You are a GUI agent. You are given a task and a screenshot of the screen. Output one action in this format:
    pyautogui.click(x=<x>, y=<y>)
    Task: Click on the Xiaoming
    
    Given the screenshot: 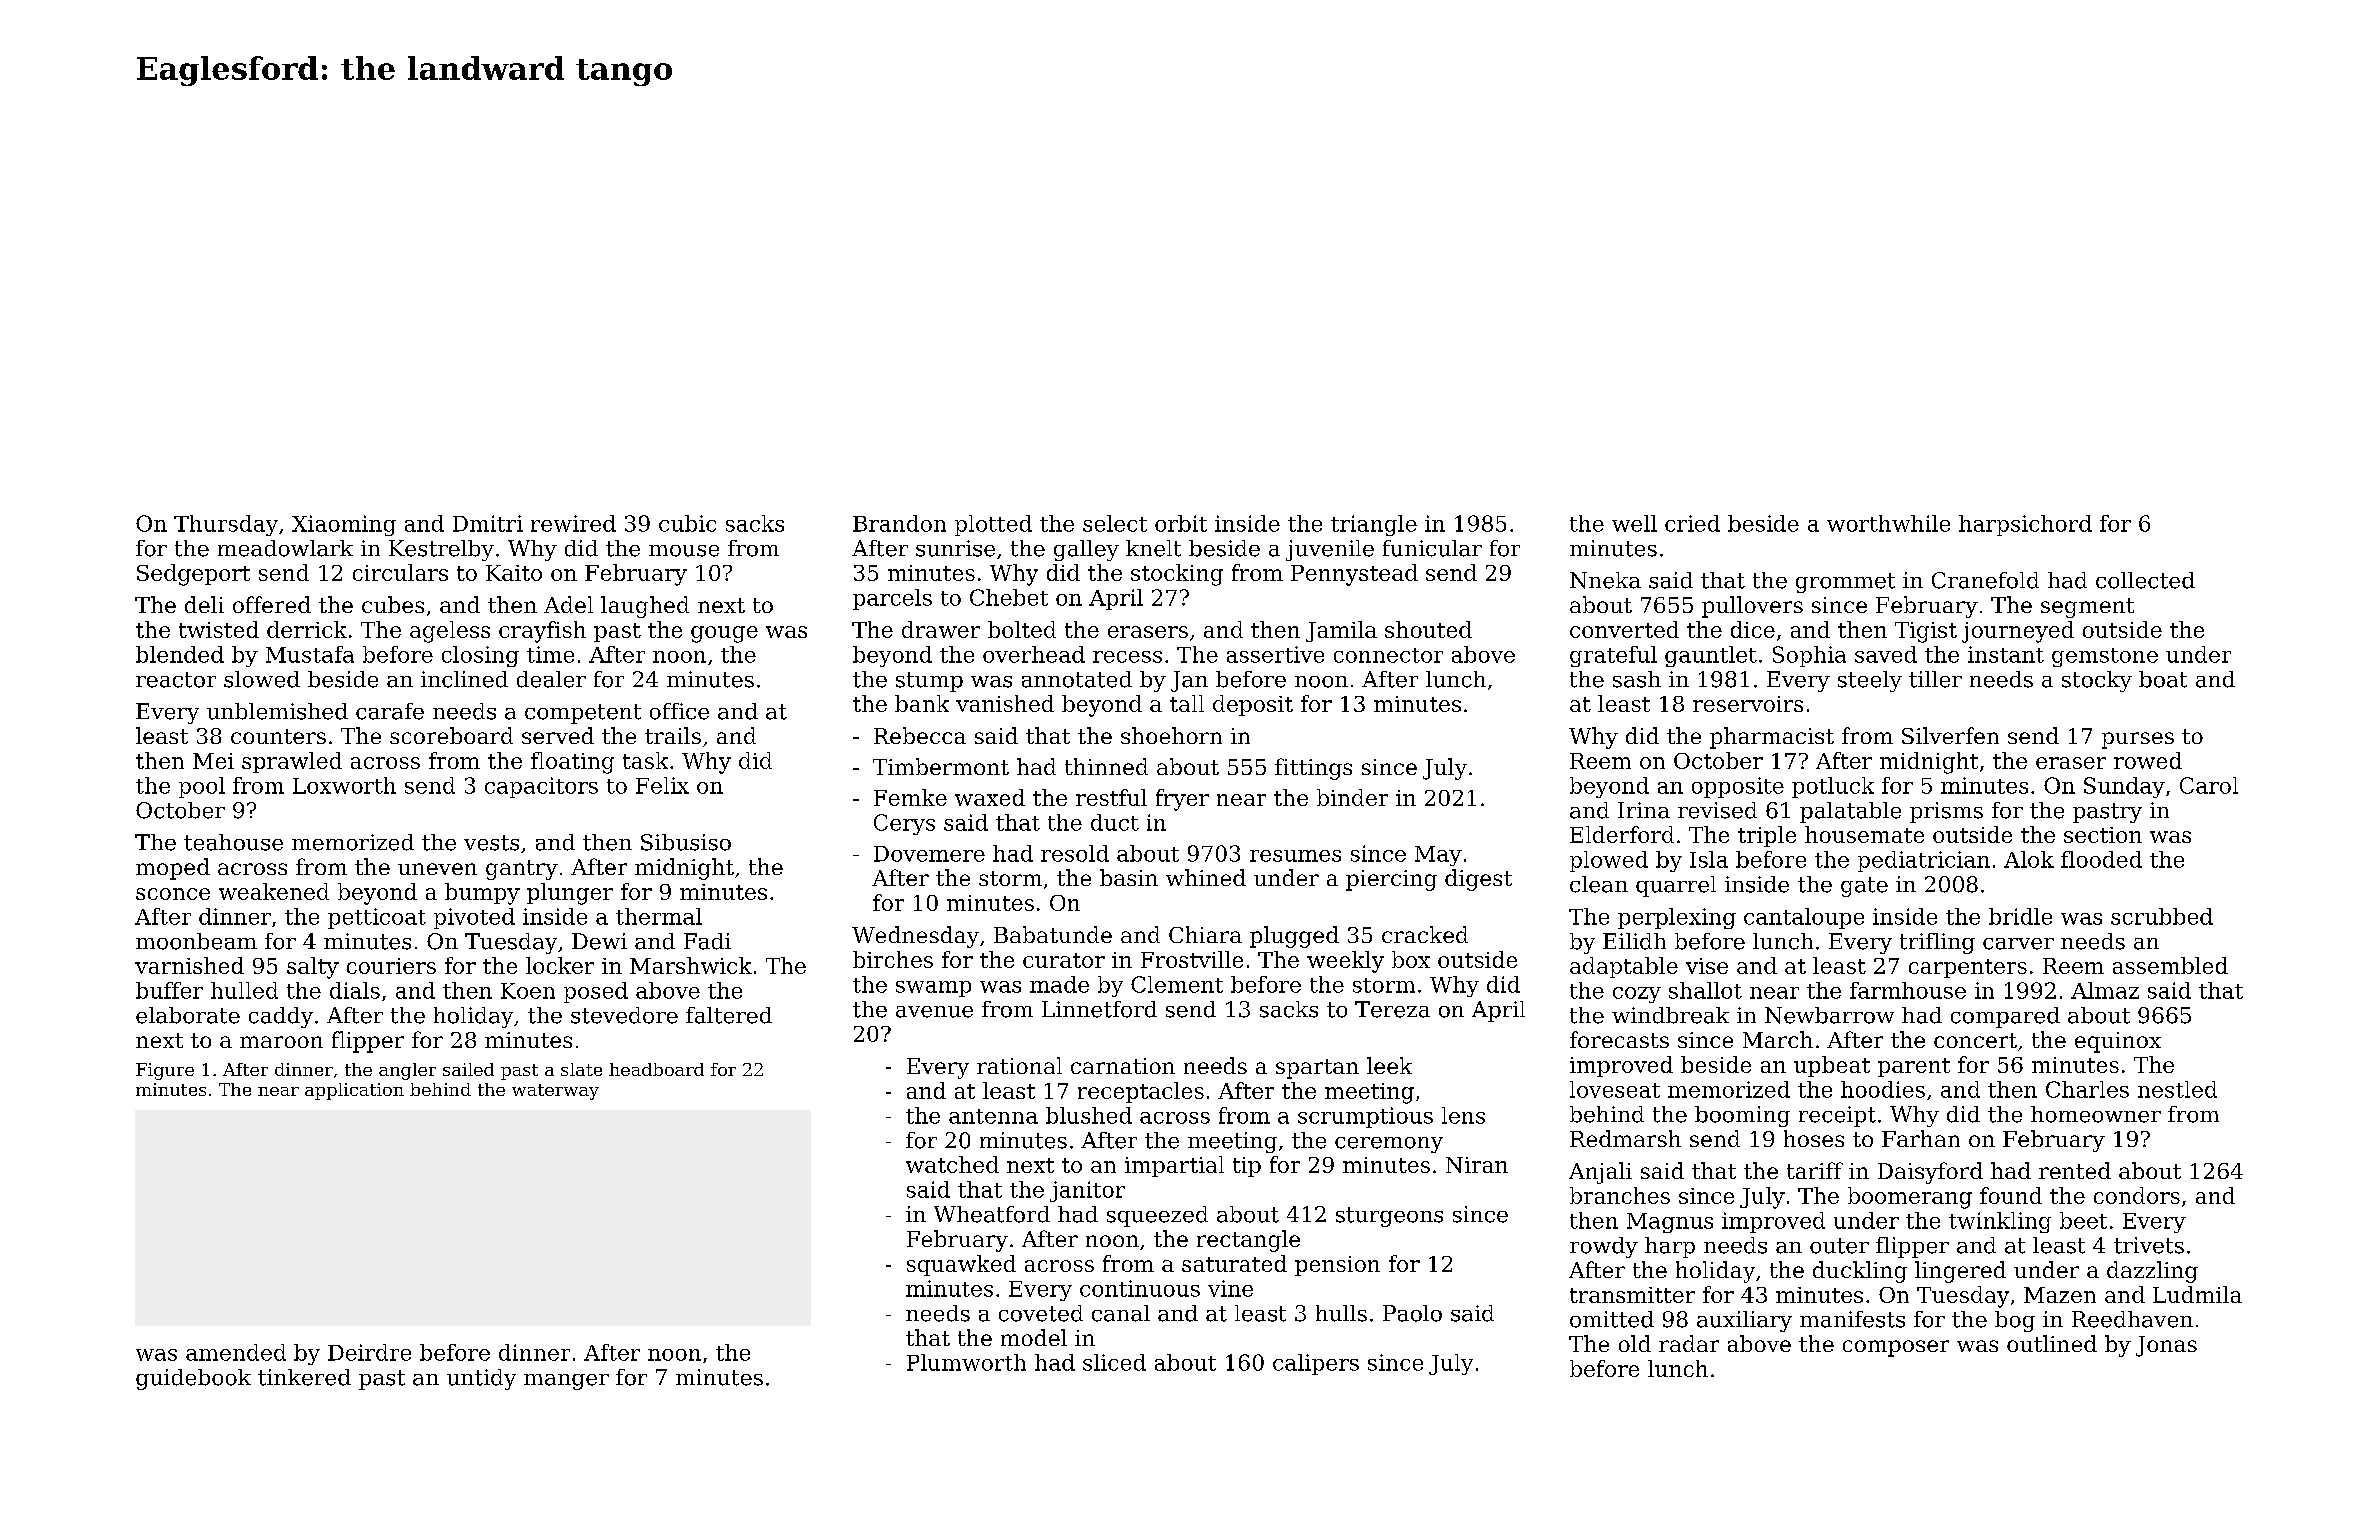 What is the action you would take?
    pyautogui.click(x=344, y=525)
